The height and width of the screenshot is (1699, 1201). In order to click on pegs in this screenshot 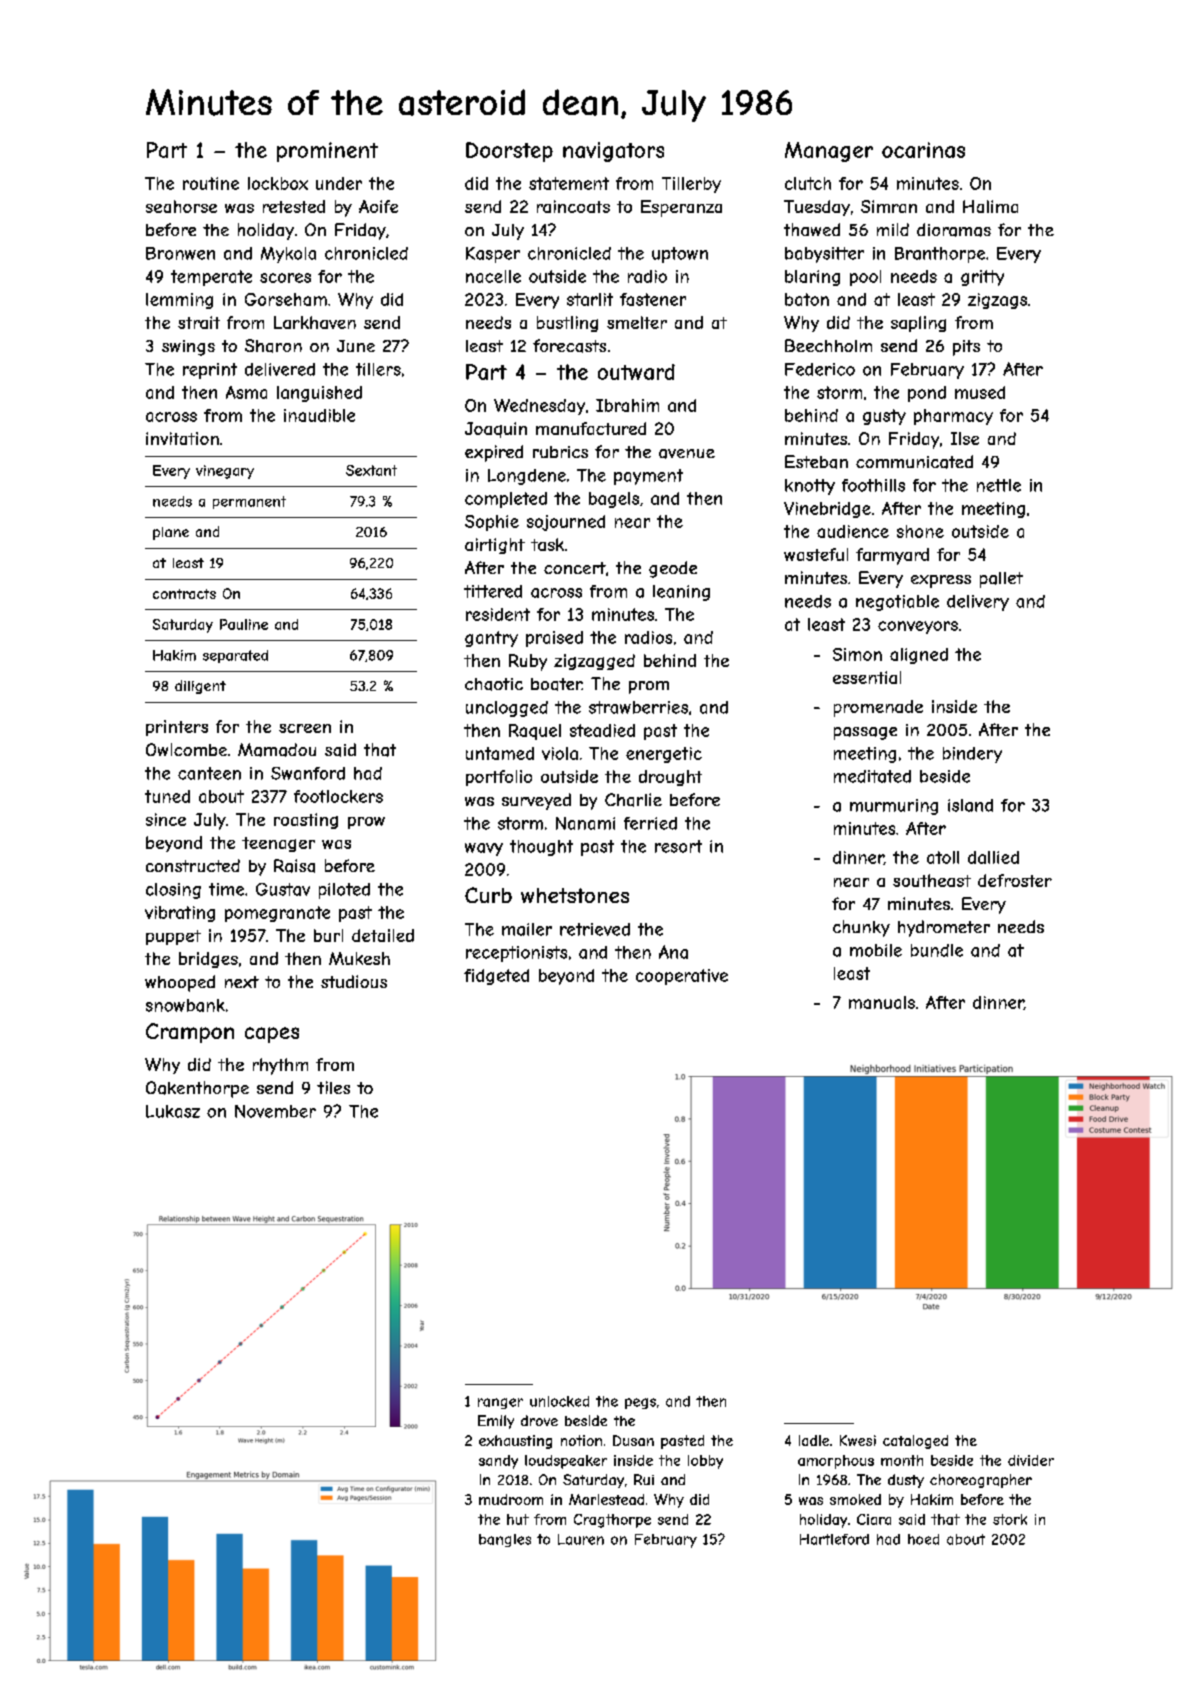, I will do `click(640, 1403)`.
